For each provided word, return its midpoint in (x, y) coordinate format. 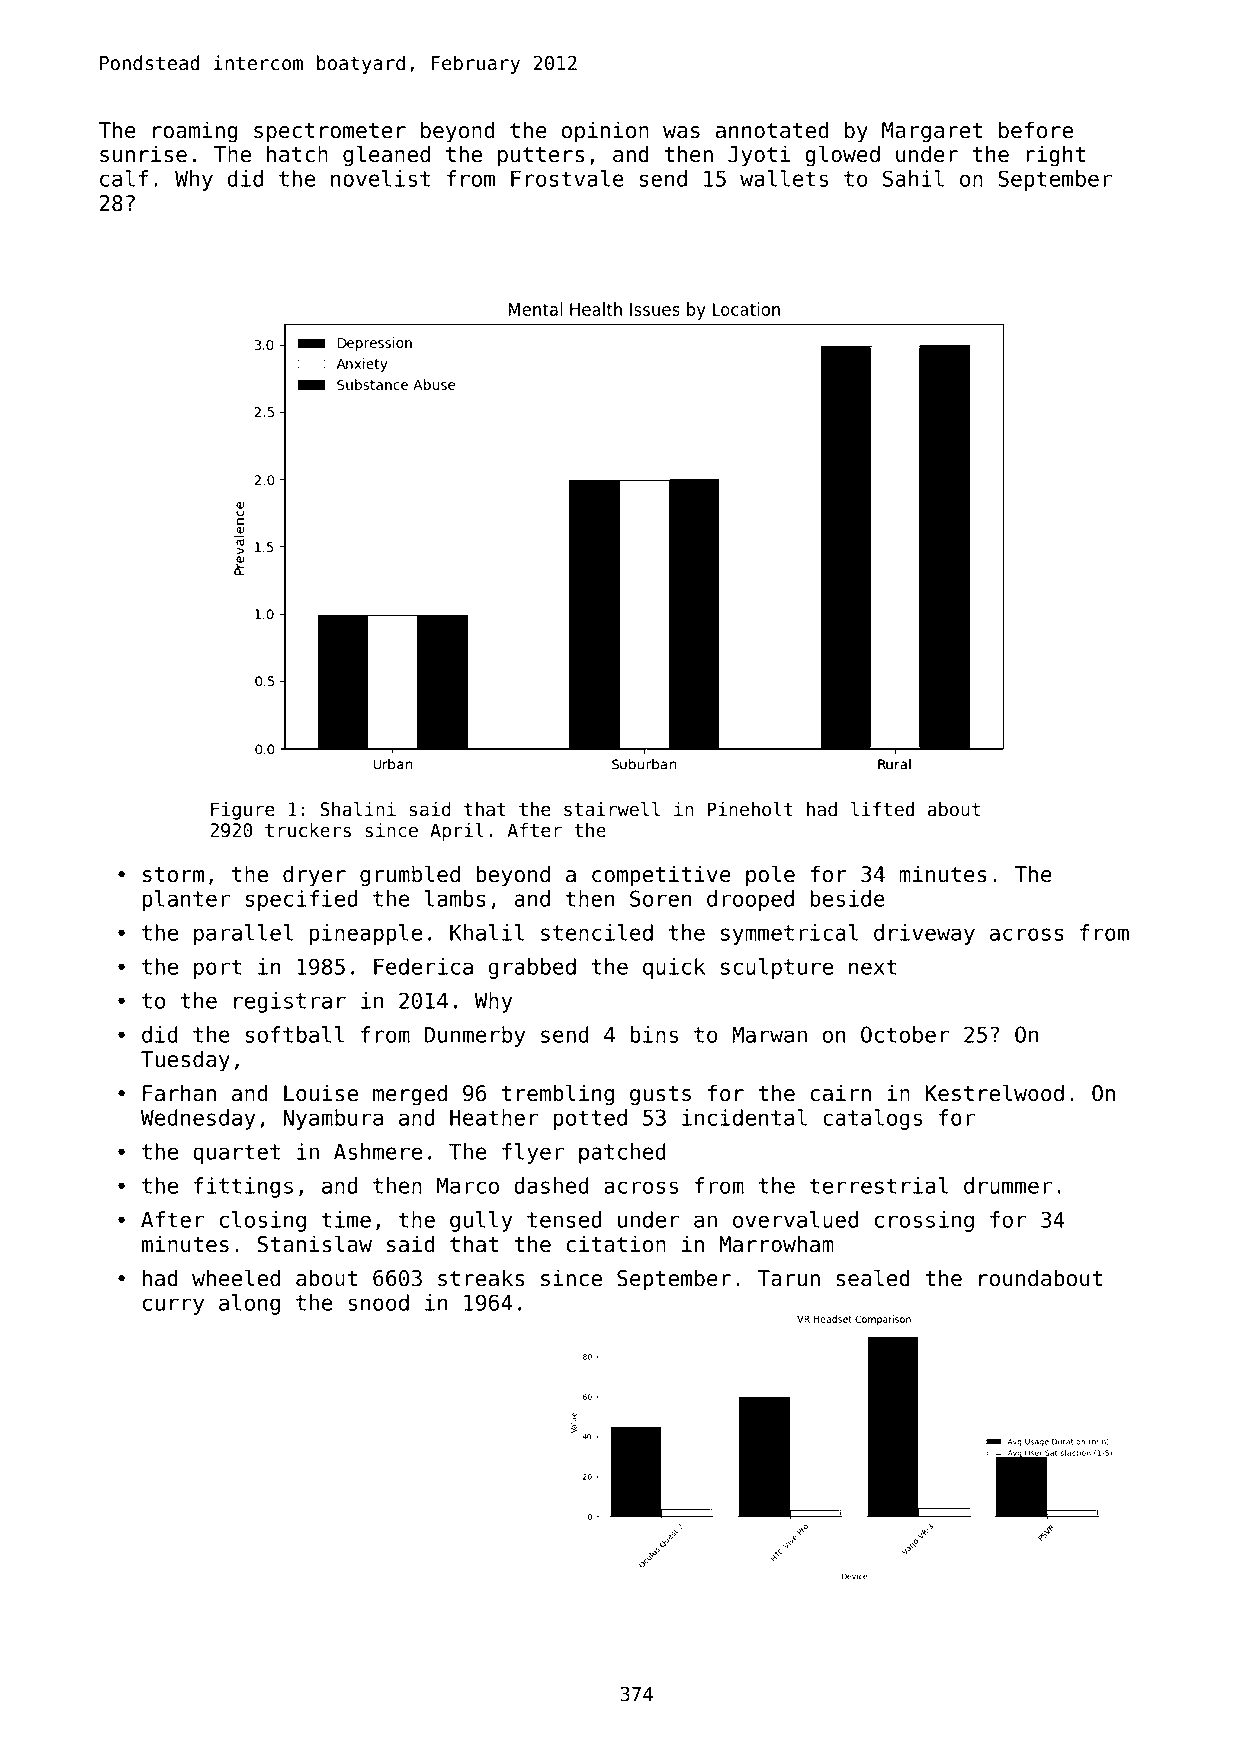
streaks (481, 1278)
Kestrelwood (994, 1093)
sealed (873, 1278)
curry (173, 1306)
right (1055, 156)
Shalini (358, 809)
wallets (784, 178)
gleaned (386, 156)
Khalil (487, 932)
